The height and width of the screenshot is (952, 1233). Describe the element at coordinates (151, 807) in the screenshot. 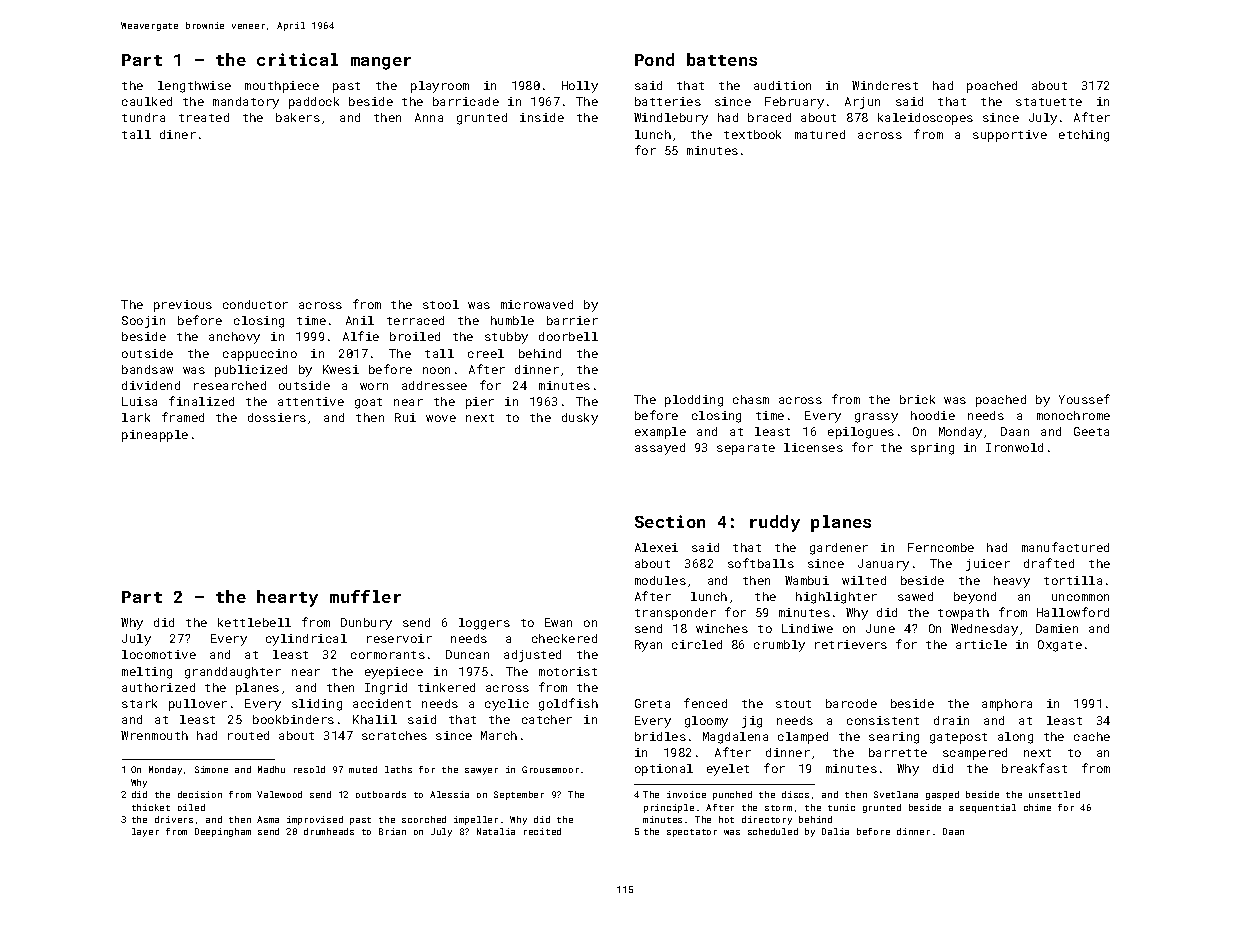

I see `thicket` at that location.
